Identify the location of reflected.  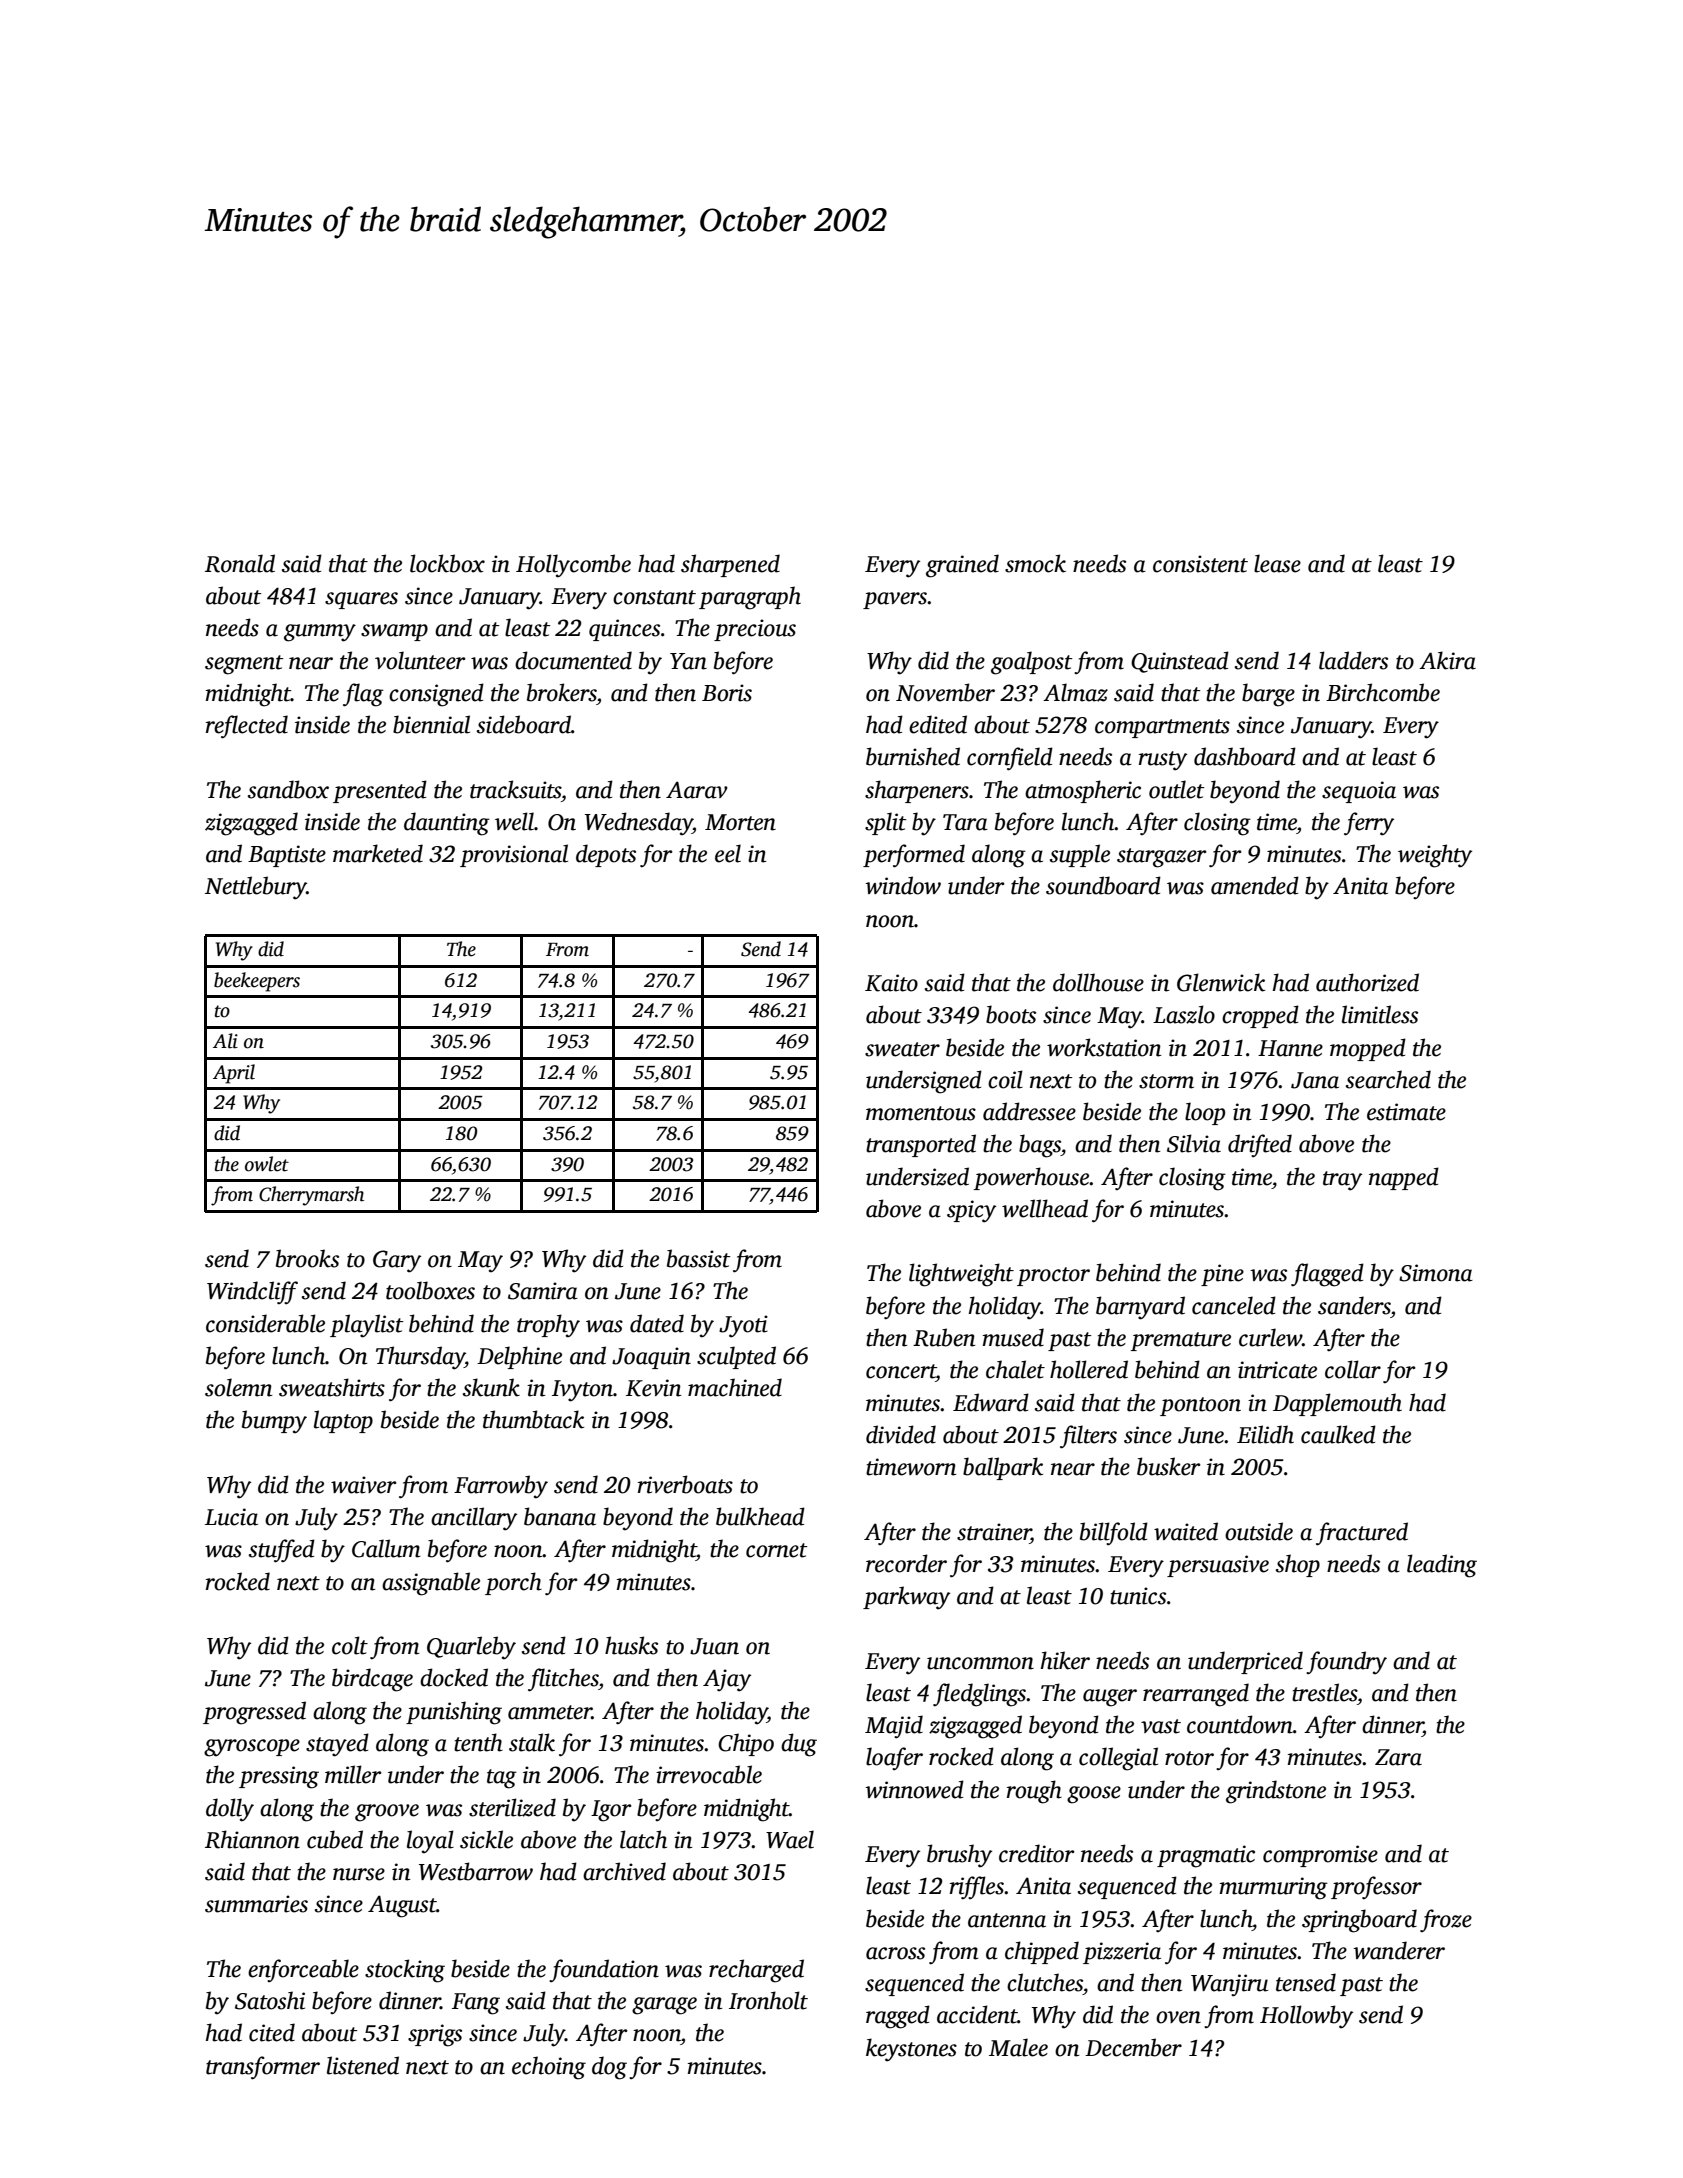
(247, 727).
